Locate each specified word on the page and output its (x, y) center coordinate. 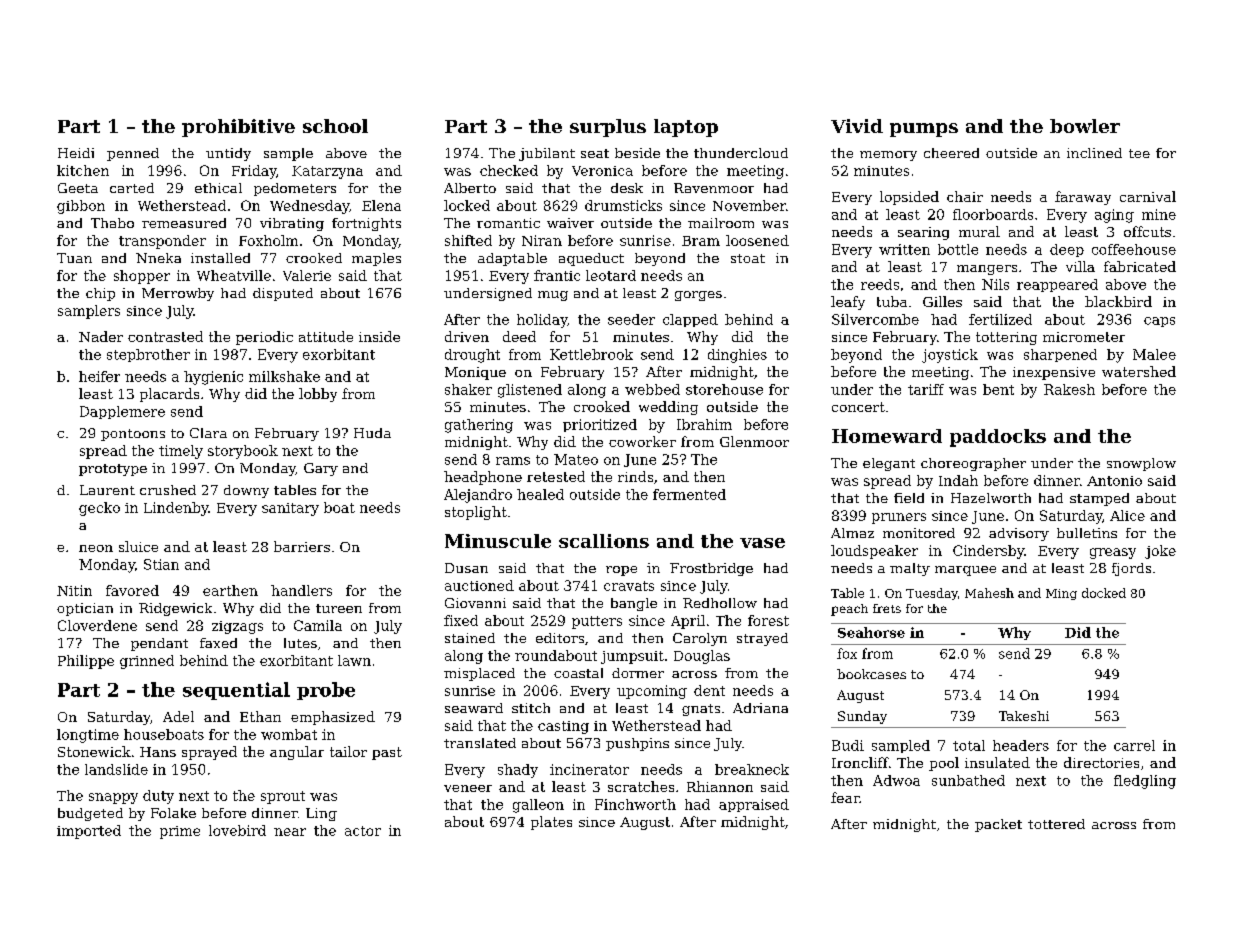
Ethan (260, 716)
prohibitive (238, 128)
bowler (1085, 126)
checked (509, 170)
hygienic (213, 378)
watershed (1139, 371)
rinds (635, 476)
